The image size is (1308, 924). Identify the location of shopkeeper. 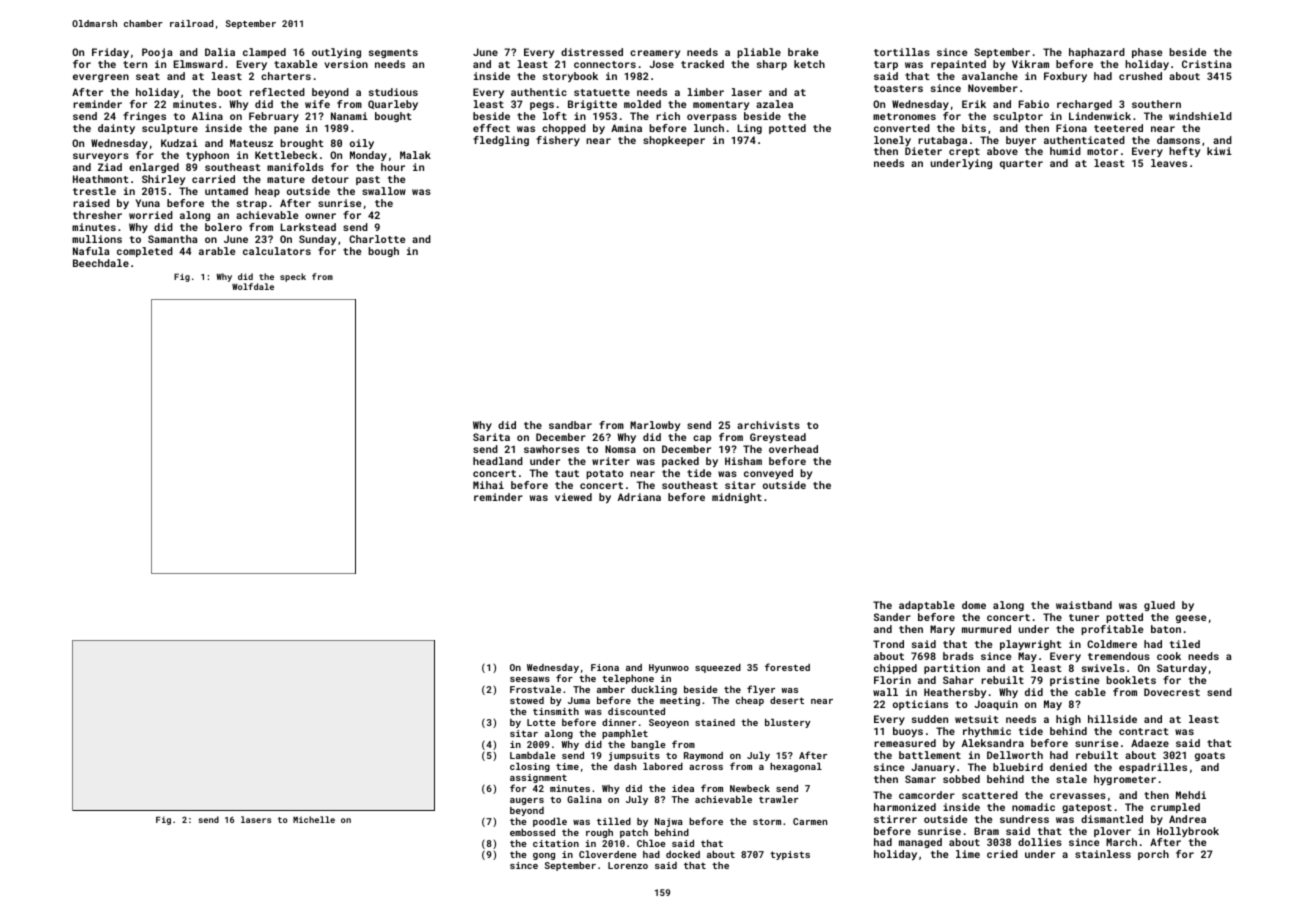
(674, 141).
